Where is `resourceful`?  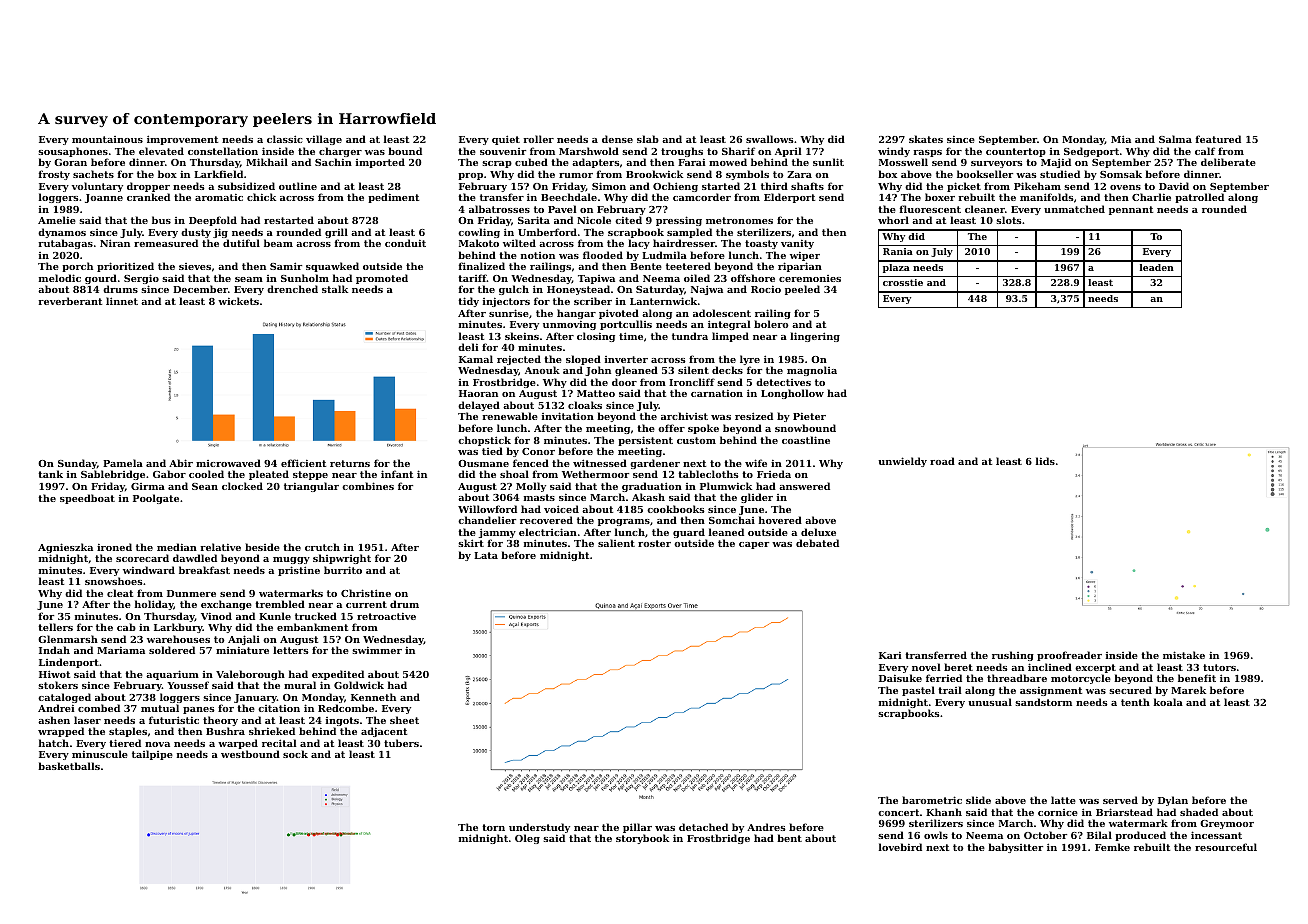
resourceful is located at coordinates (1226, 847).
